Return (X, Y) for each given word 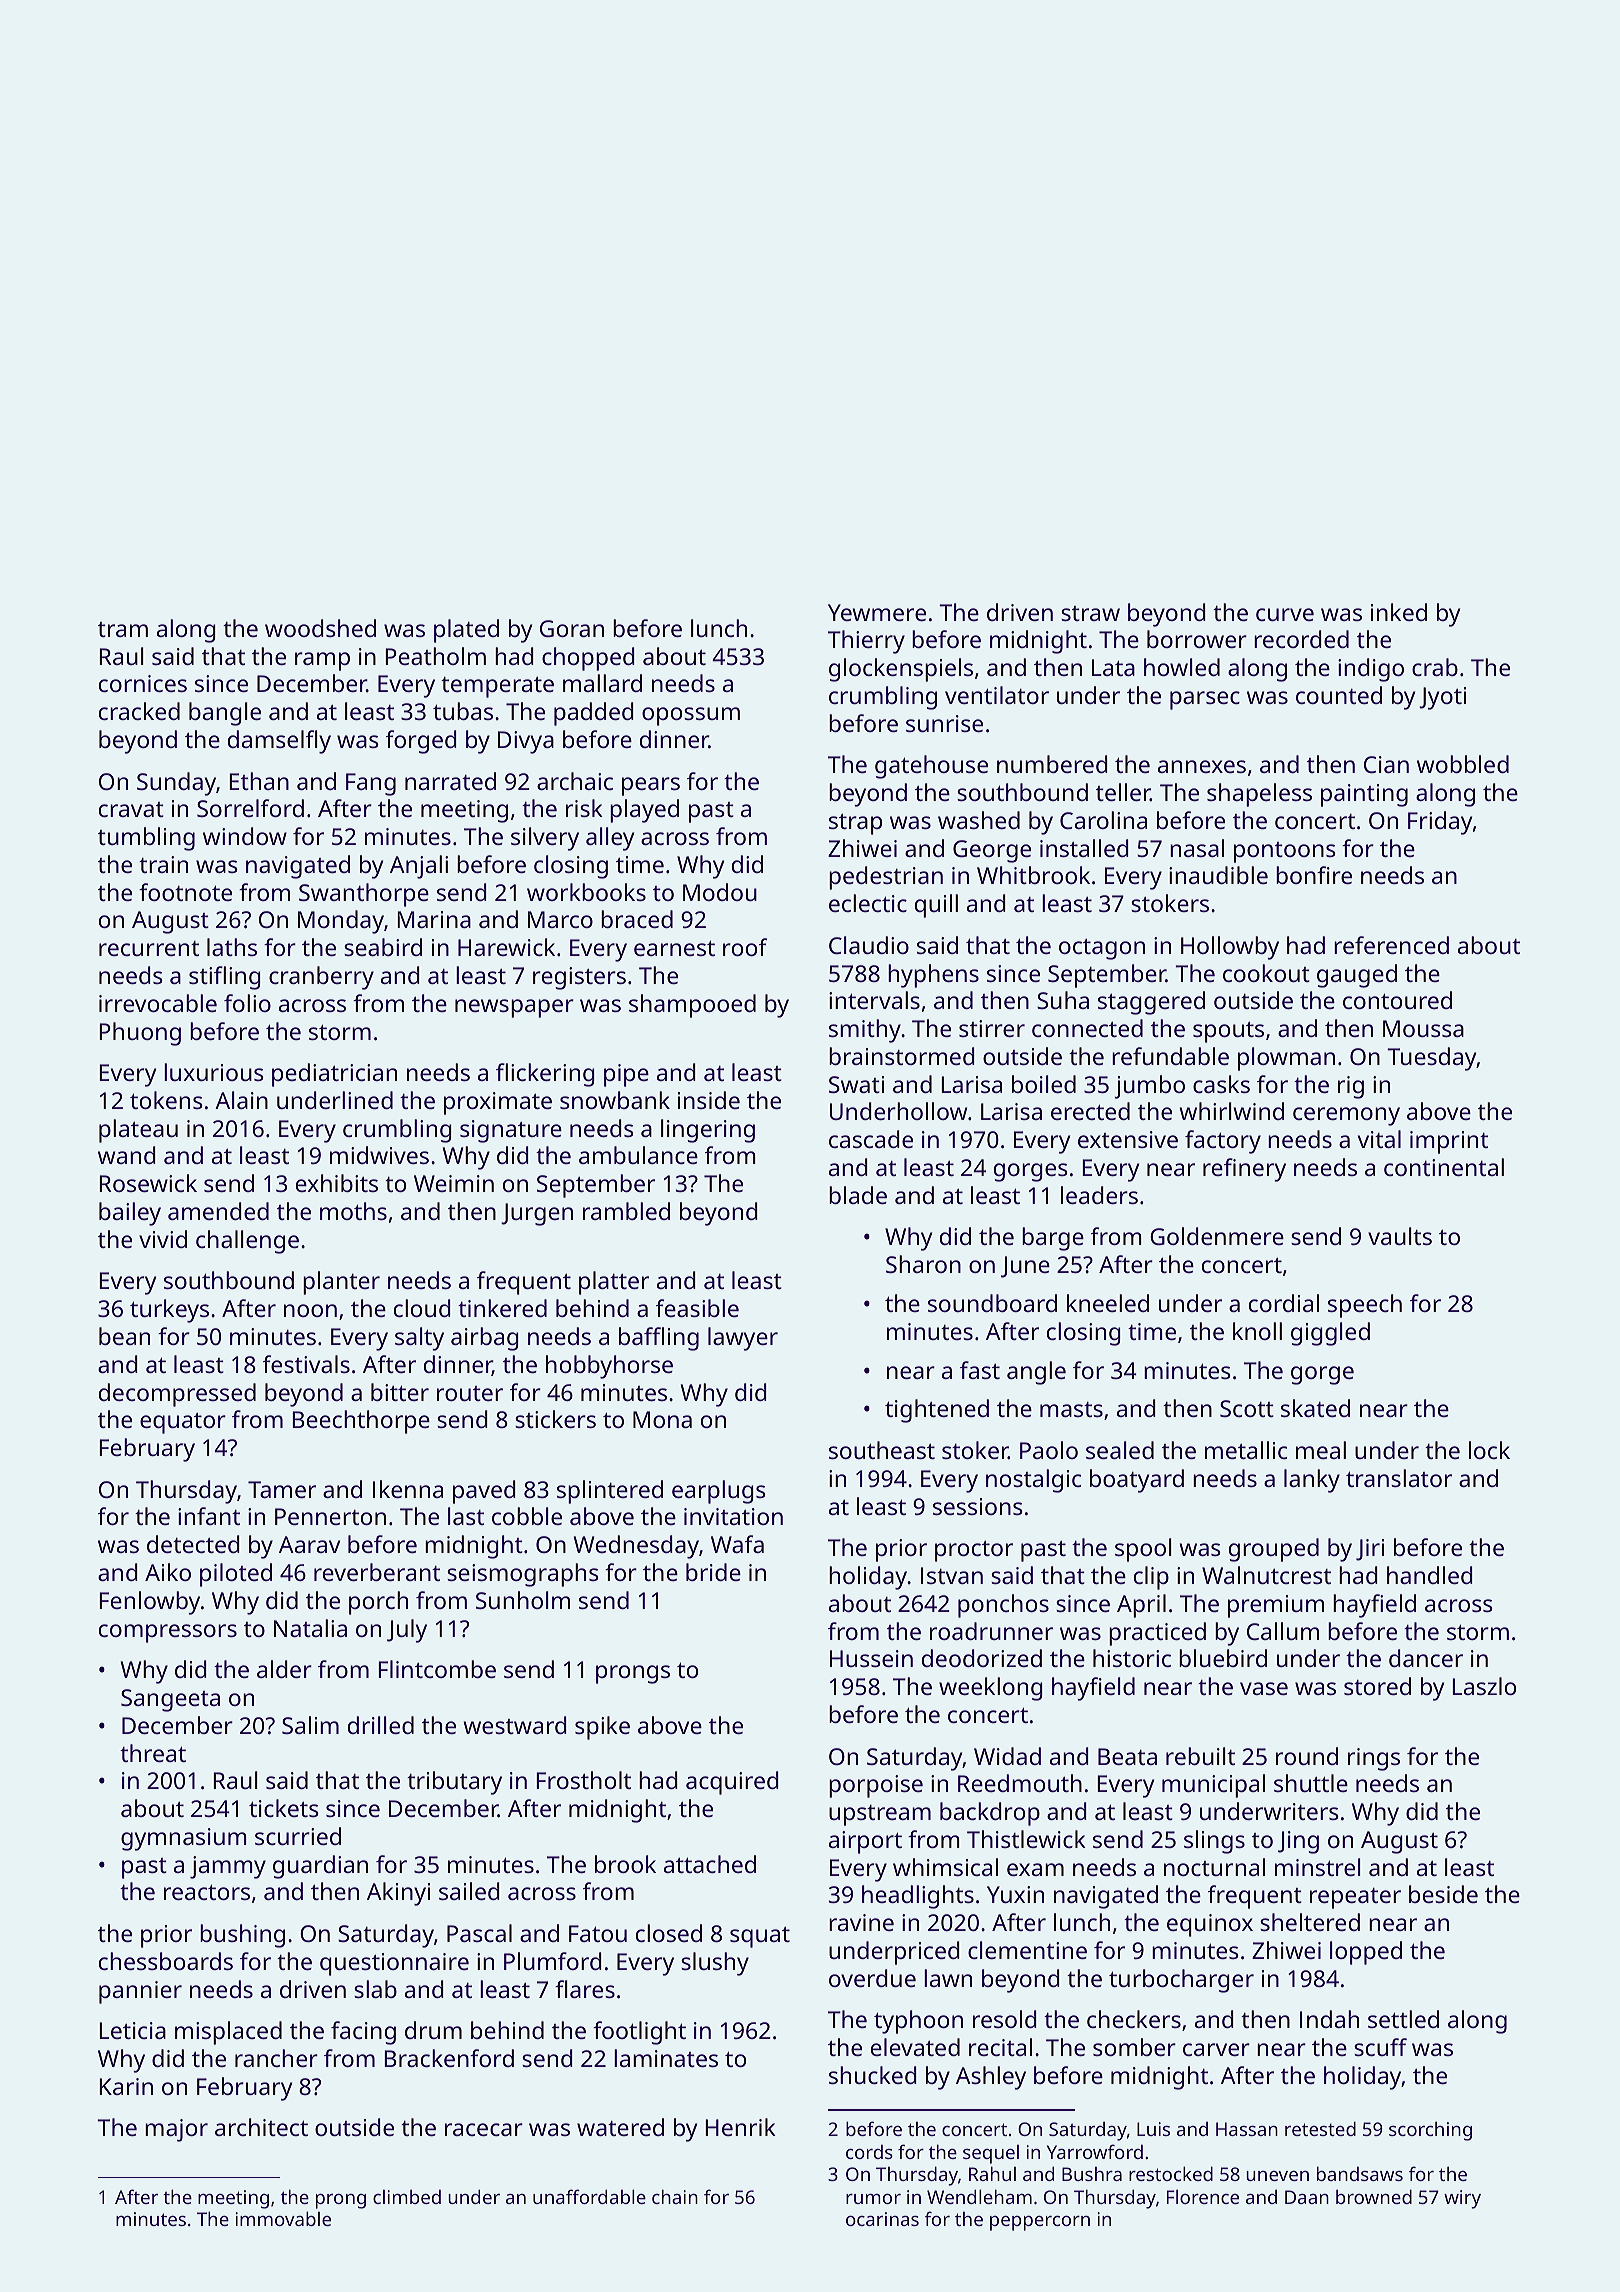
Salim (310, 1725)
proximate (498, 1103)
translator (1399, 1478)
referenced (1391, 945)
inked (1399, 612)
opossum (691, 716)
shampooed (692, 1006)
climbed (407, 2197)
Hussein (871, 1658)
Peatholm (435, 656)
